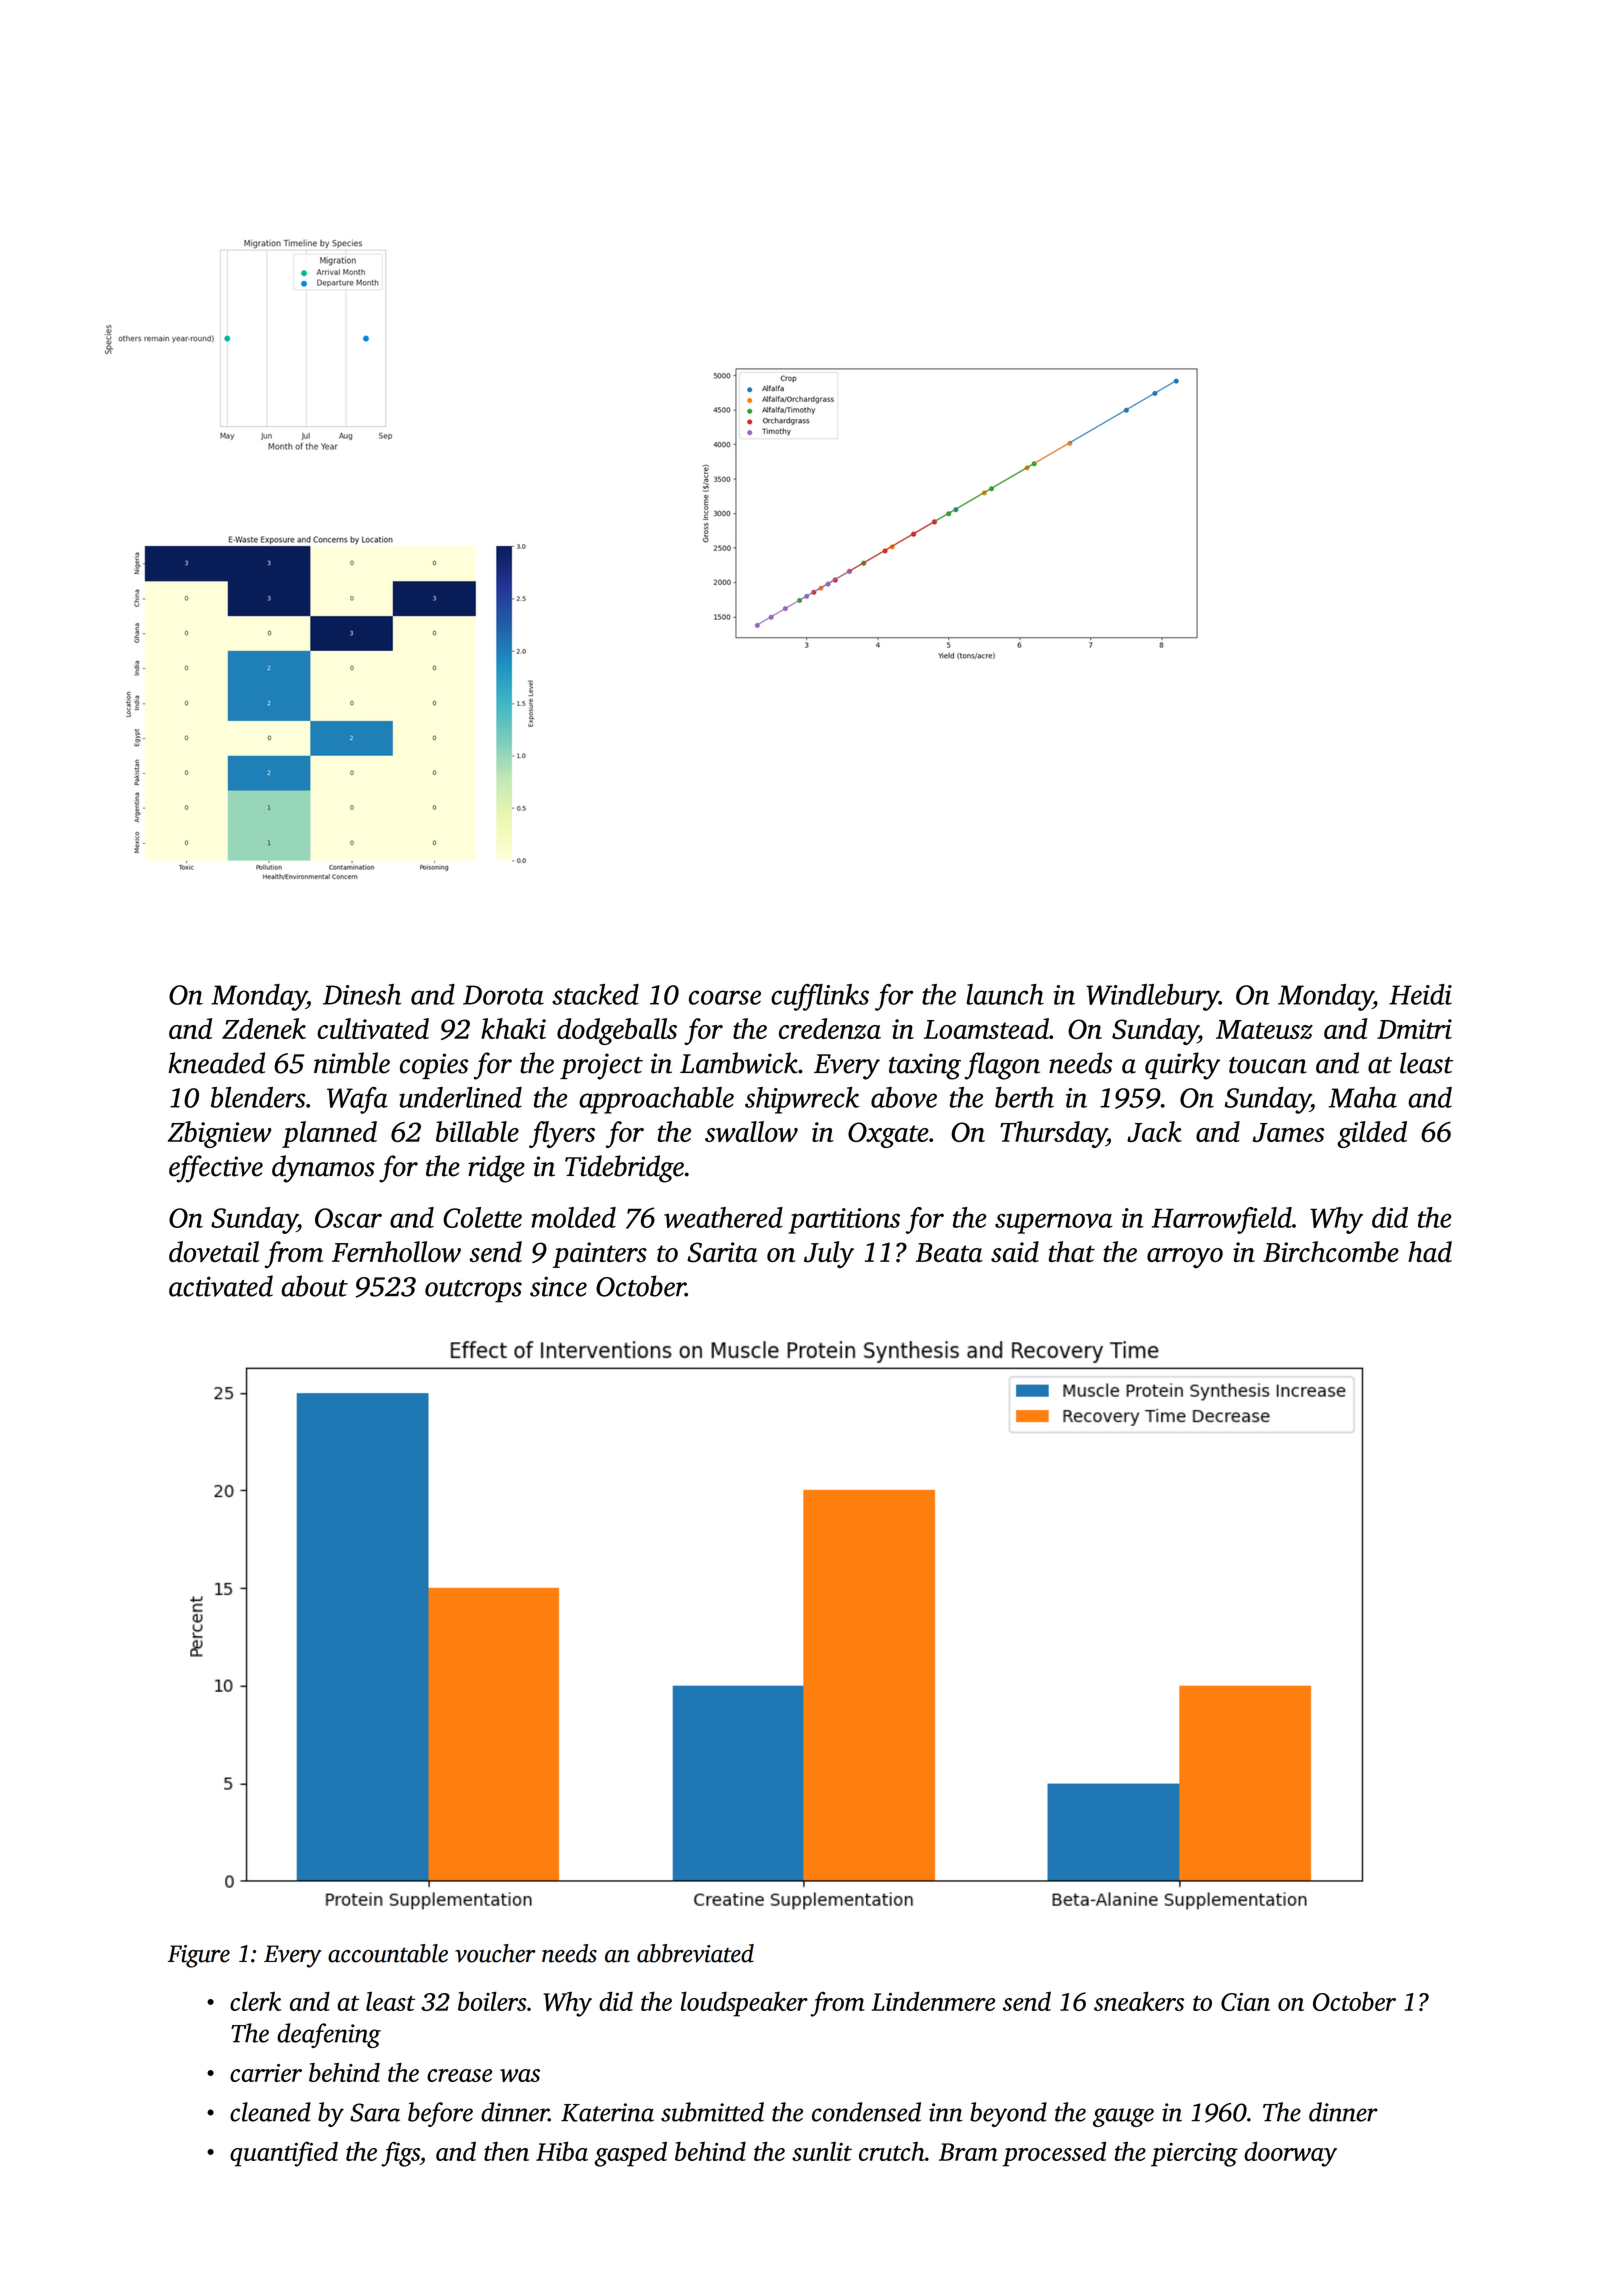 The width and height of the screenshot is (1620, 2292). What do you see at coordinates (362, 994) in the screenshot?
I see `Dinesh` at bounding box center [362, 994].
